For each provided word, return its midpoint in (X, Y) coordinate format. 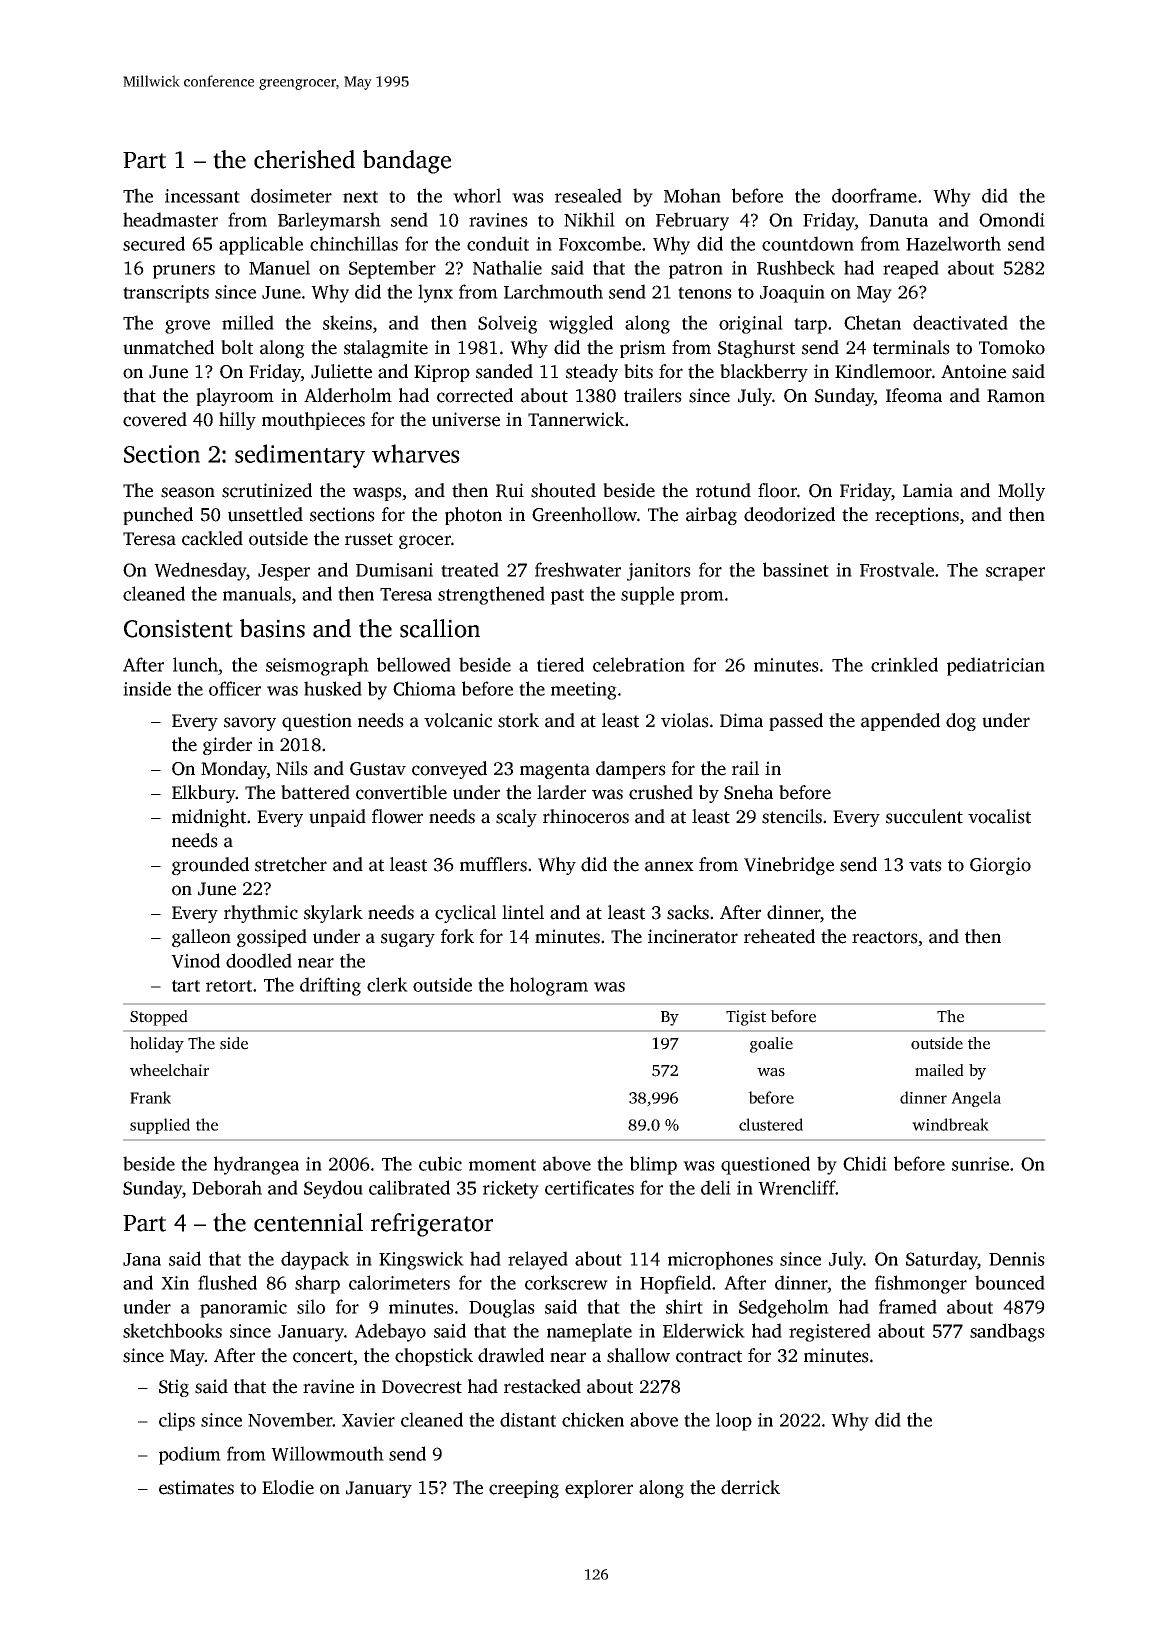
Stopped (159, 1018)
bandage (407, 162)
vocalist (999, 816)
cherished (304, 159)
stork (518, 720)
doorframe (874, 195)
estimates (196, 1487)
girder (227, 746)
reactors (885, 937)
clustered (771, 1124)
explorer (599, 1489)
